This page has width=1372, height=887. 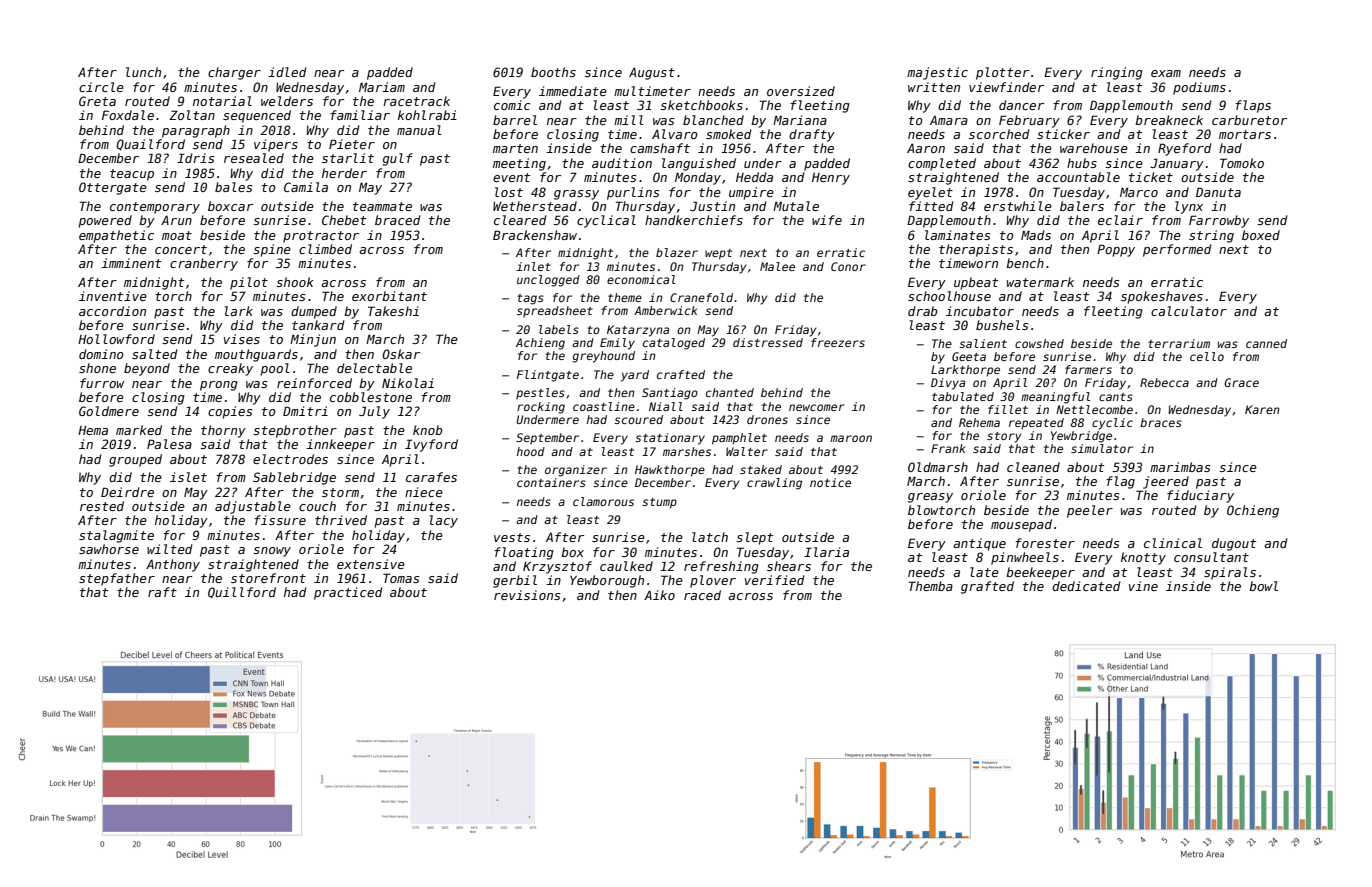 What do you see at coordinates (340, 445) in the page?
I see `innkeeper` at bounding box center [340, 445].
